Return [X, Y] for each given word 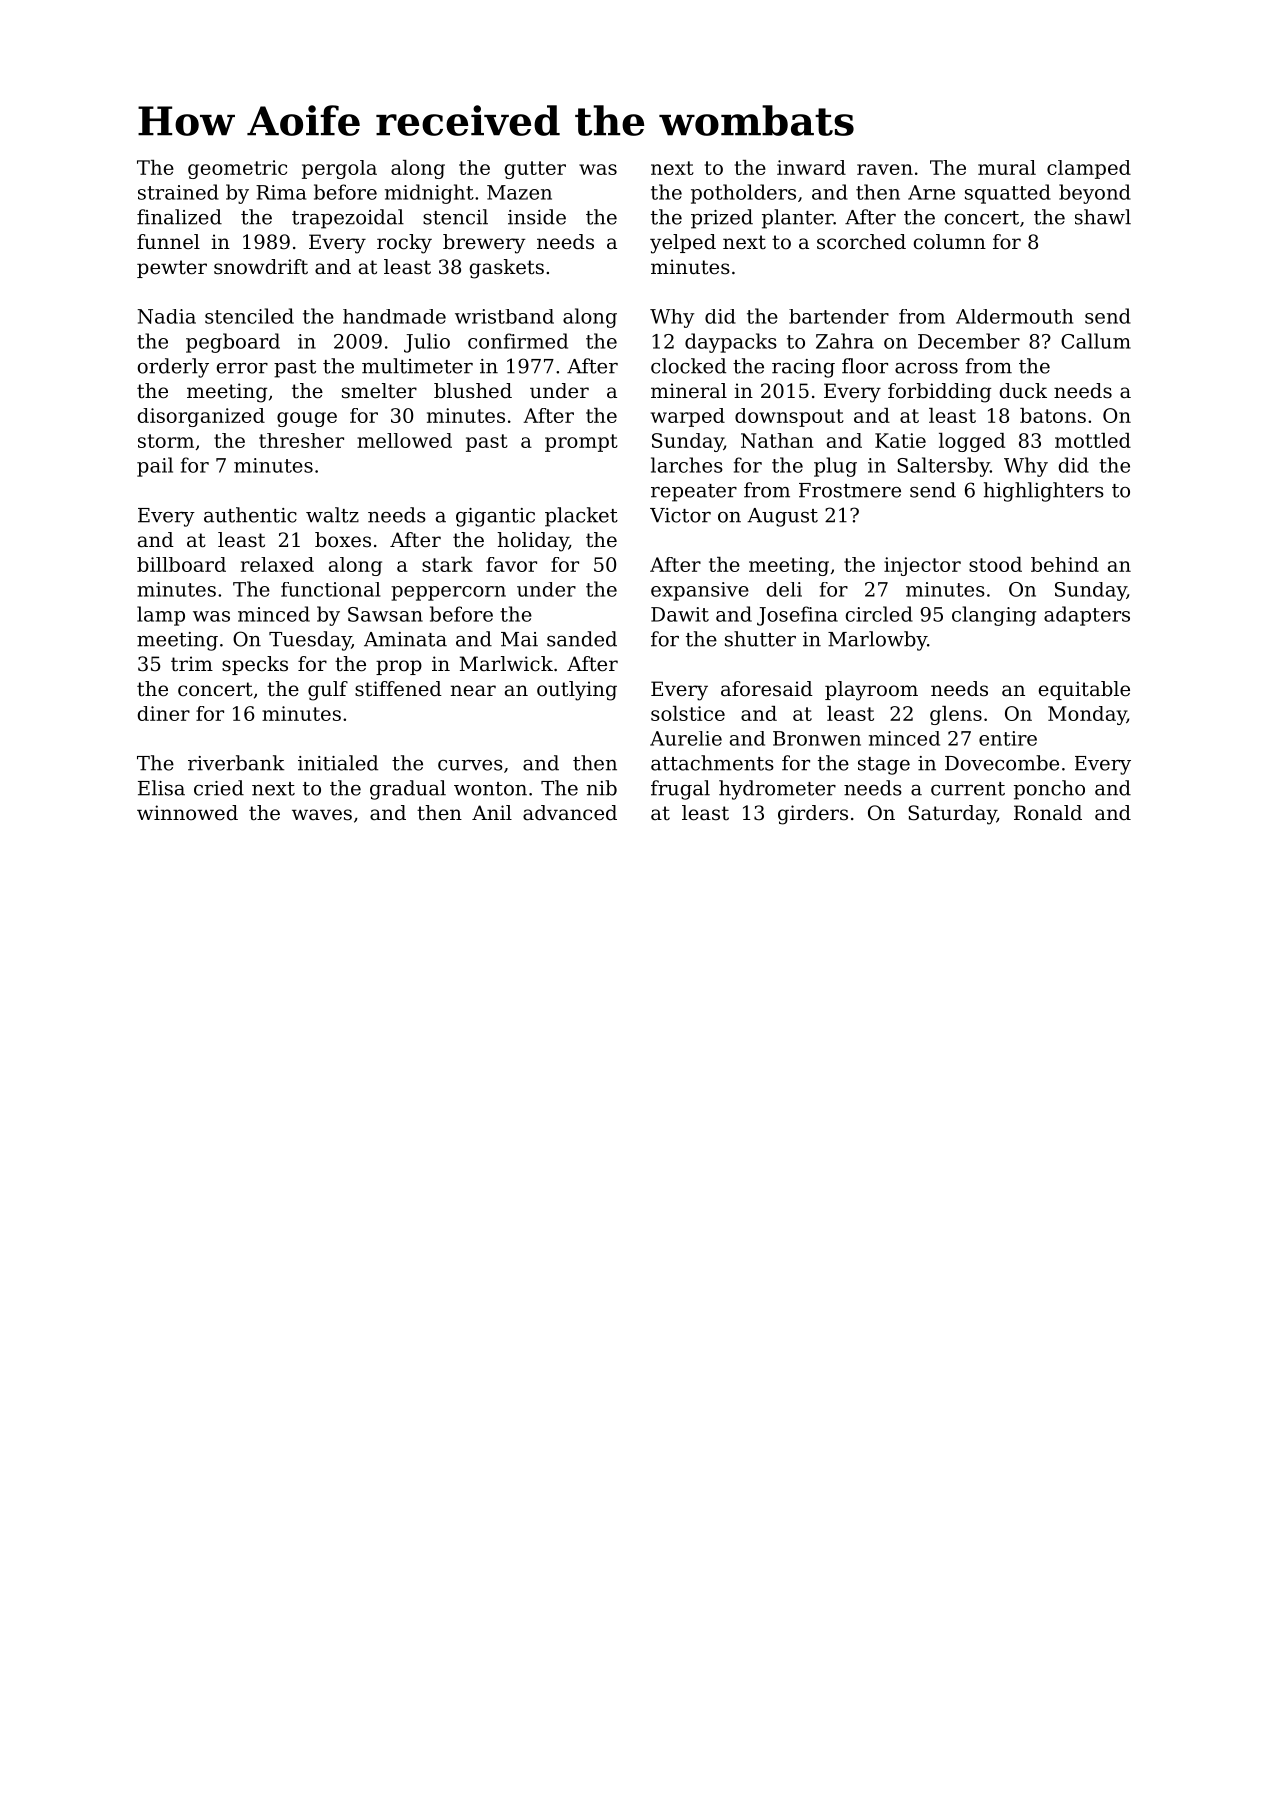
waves [322, 815]
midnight [429, 194]
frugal [680, 790]
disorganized [201, 417]
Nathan [777, 440]
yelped [683, 244]
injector [922, 566]
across [926, 368]
